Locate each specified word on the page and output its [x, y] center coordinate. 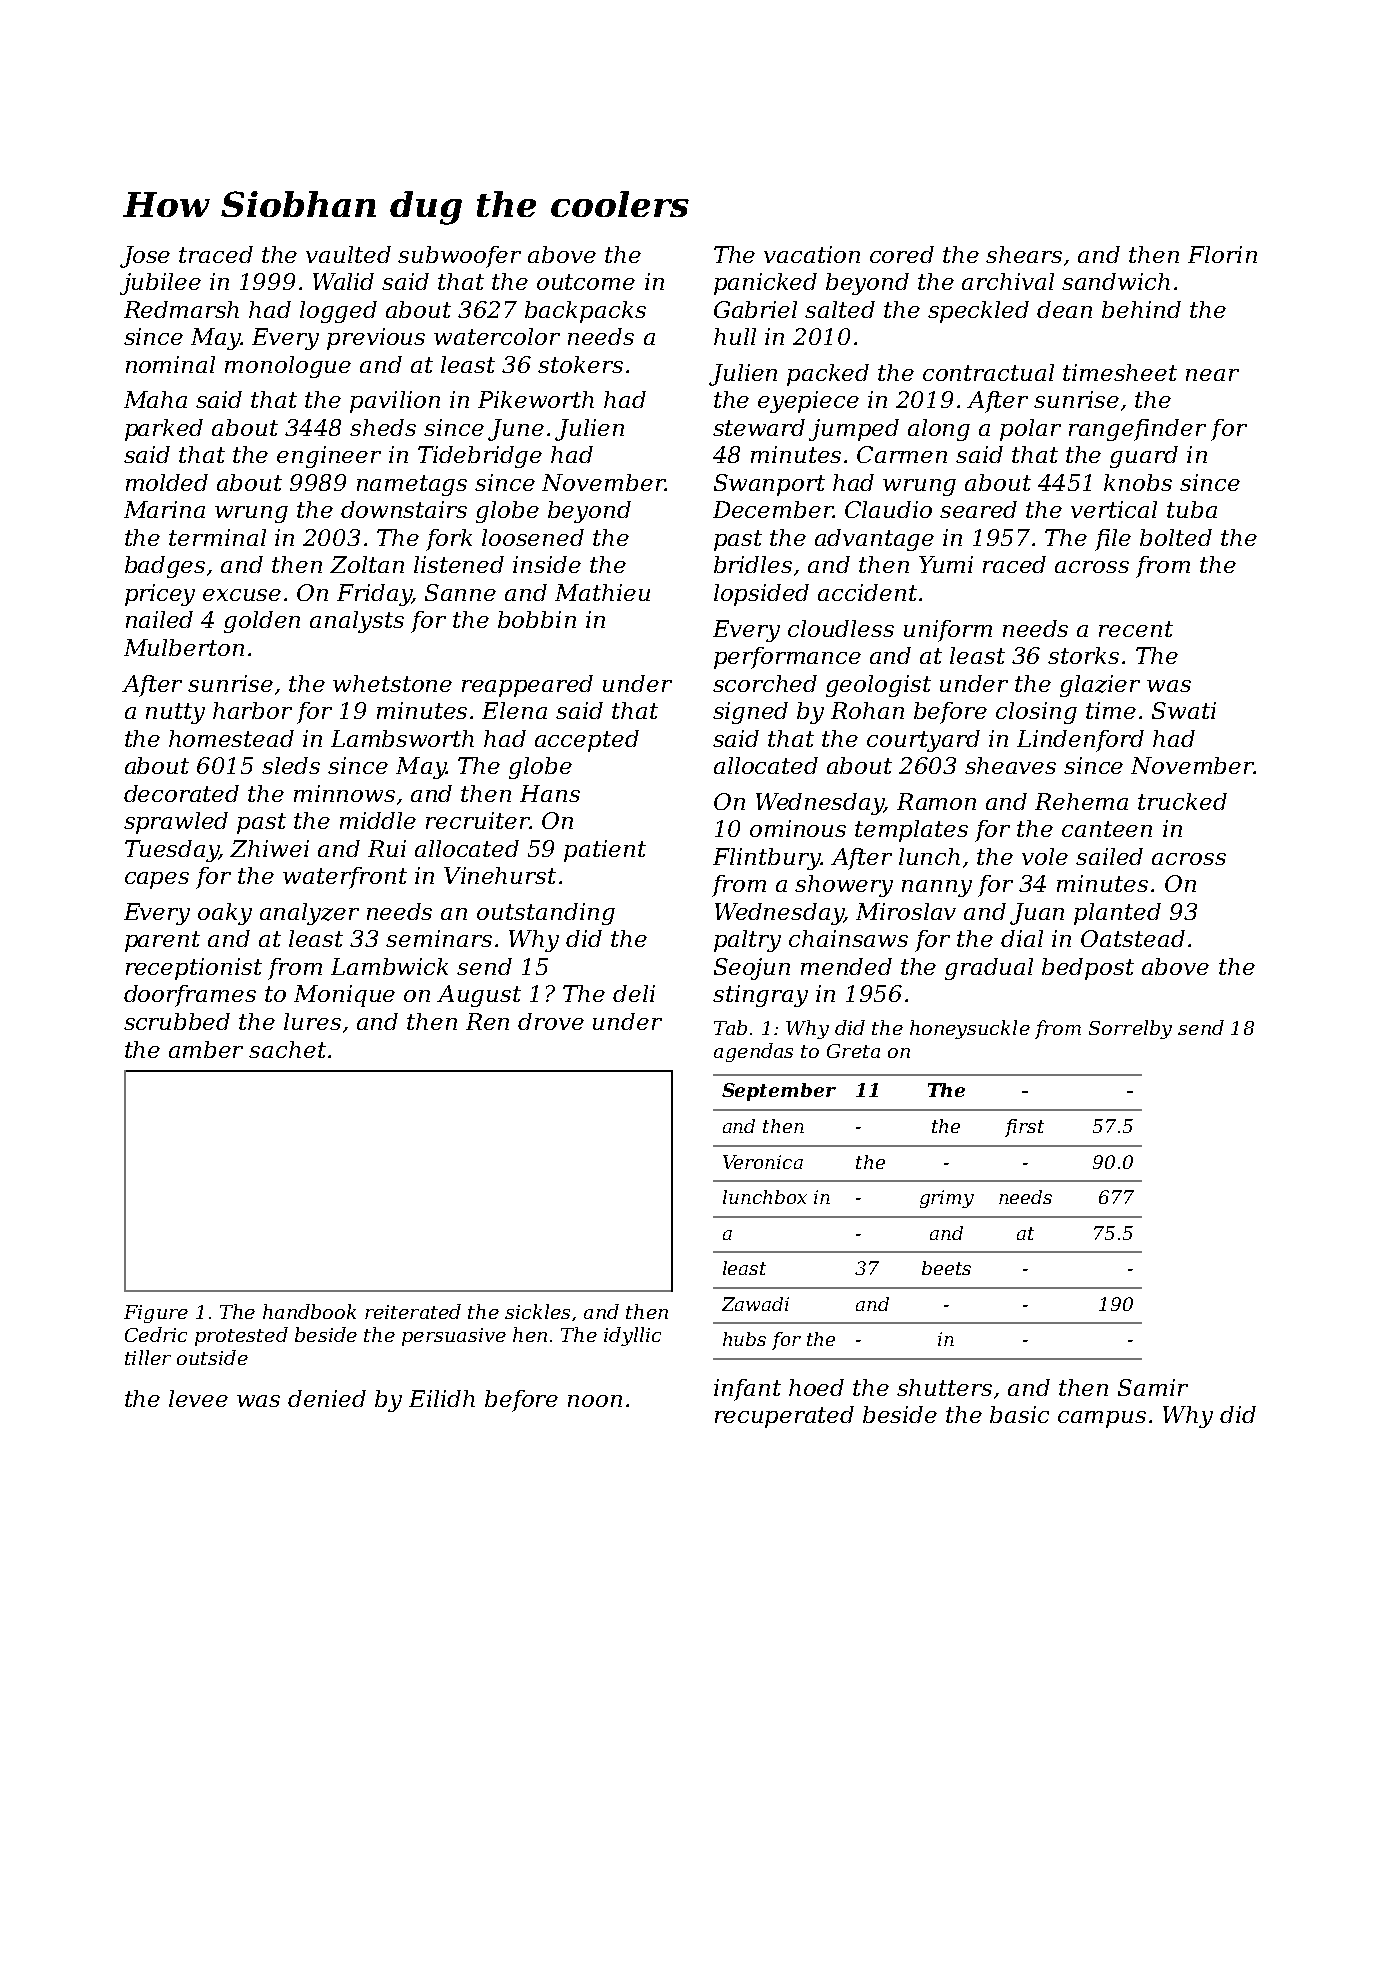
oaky [225, 914]
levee [198, 1398]
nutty [175, 713]
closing [1036, 713]
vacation [812, 254]
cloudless [841, 628]
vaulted [348, 254]
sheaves [1010, 765]
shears [1024, 254]
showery [844, 886]
